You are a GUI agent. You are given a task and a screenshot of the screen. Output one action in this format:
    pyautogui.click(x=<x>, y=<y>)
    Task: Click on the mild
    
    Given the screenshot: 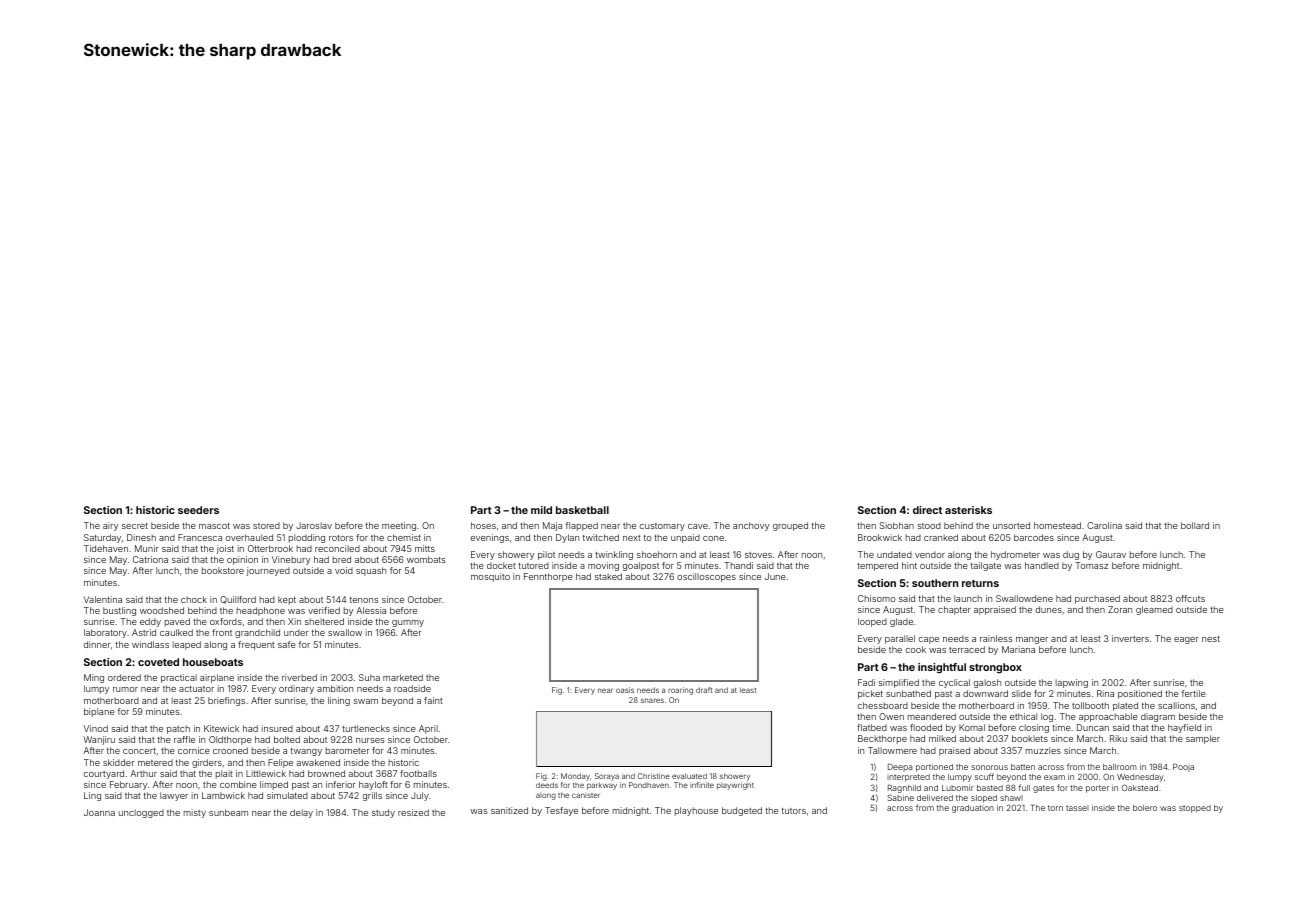 What is the action you would take?
    pyautogui.click(x=541, y=510)
